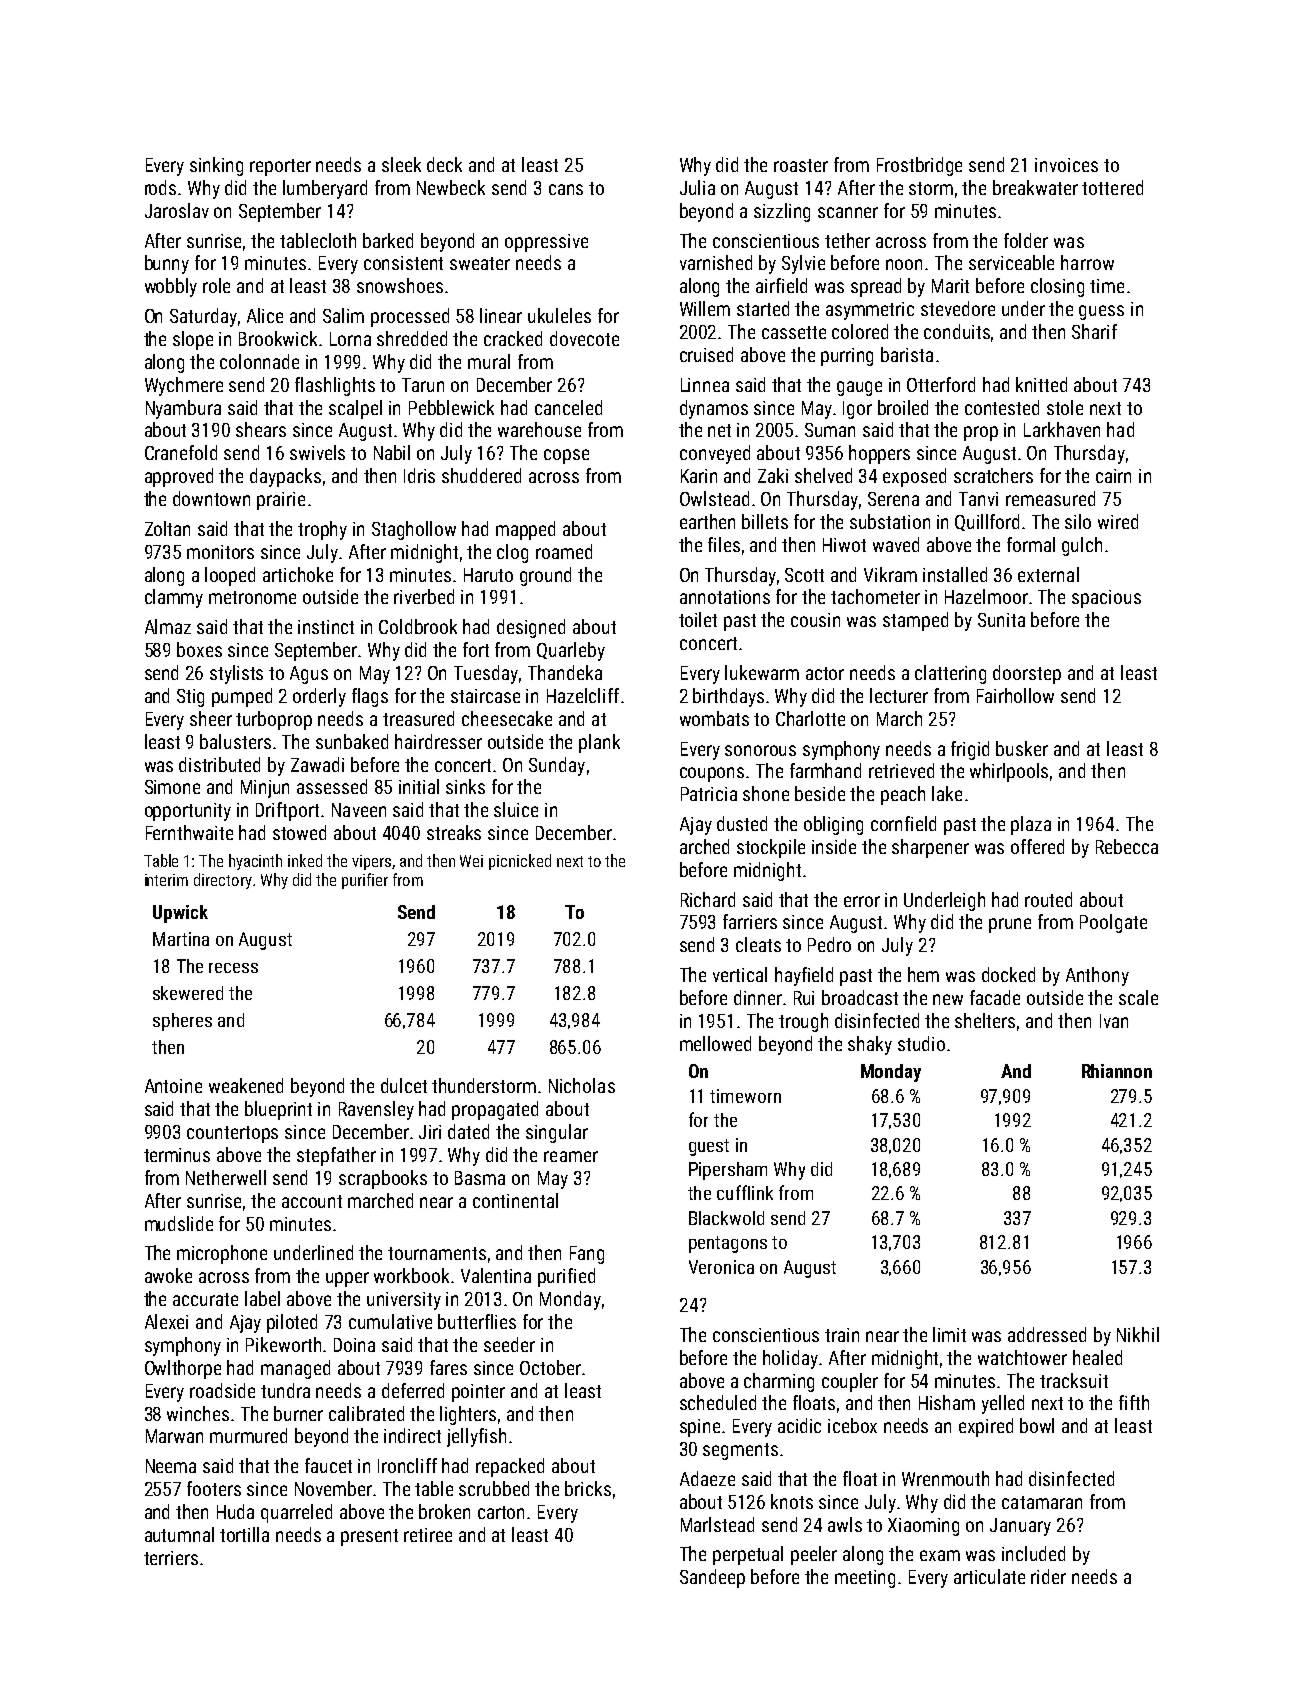 The height and width of the page is (1689, 1305). I want to click on rods, so click(160, 187).
